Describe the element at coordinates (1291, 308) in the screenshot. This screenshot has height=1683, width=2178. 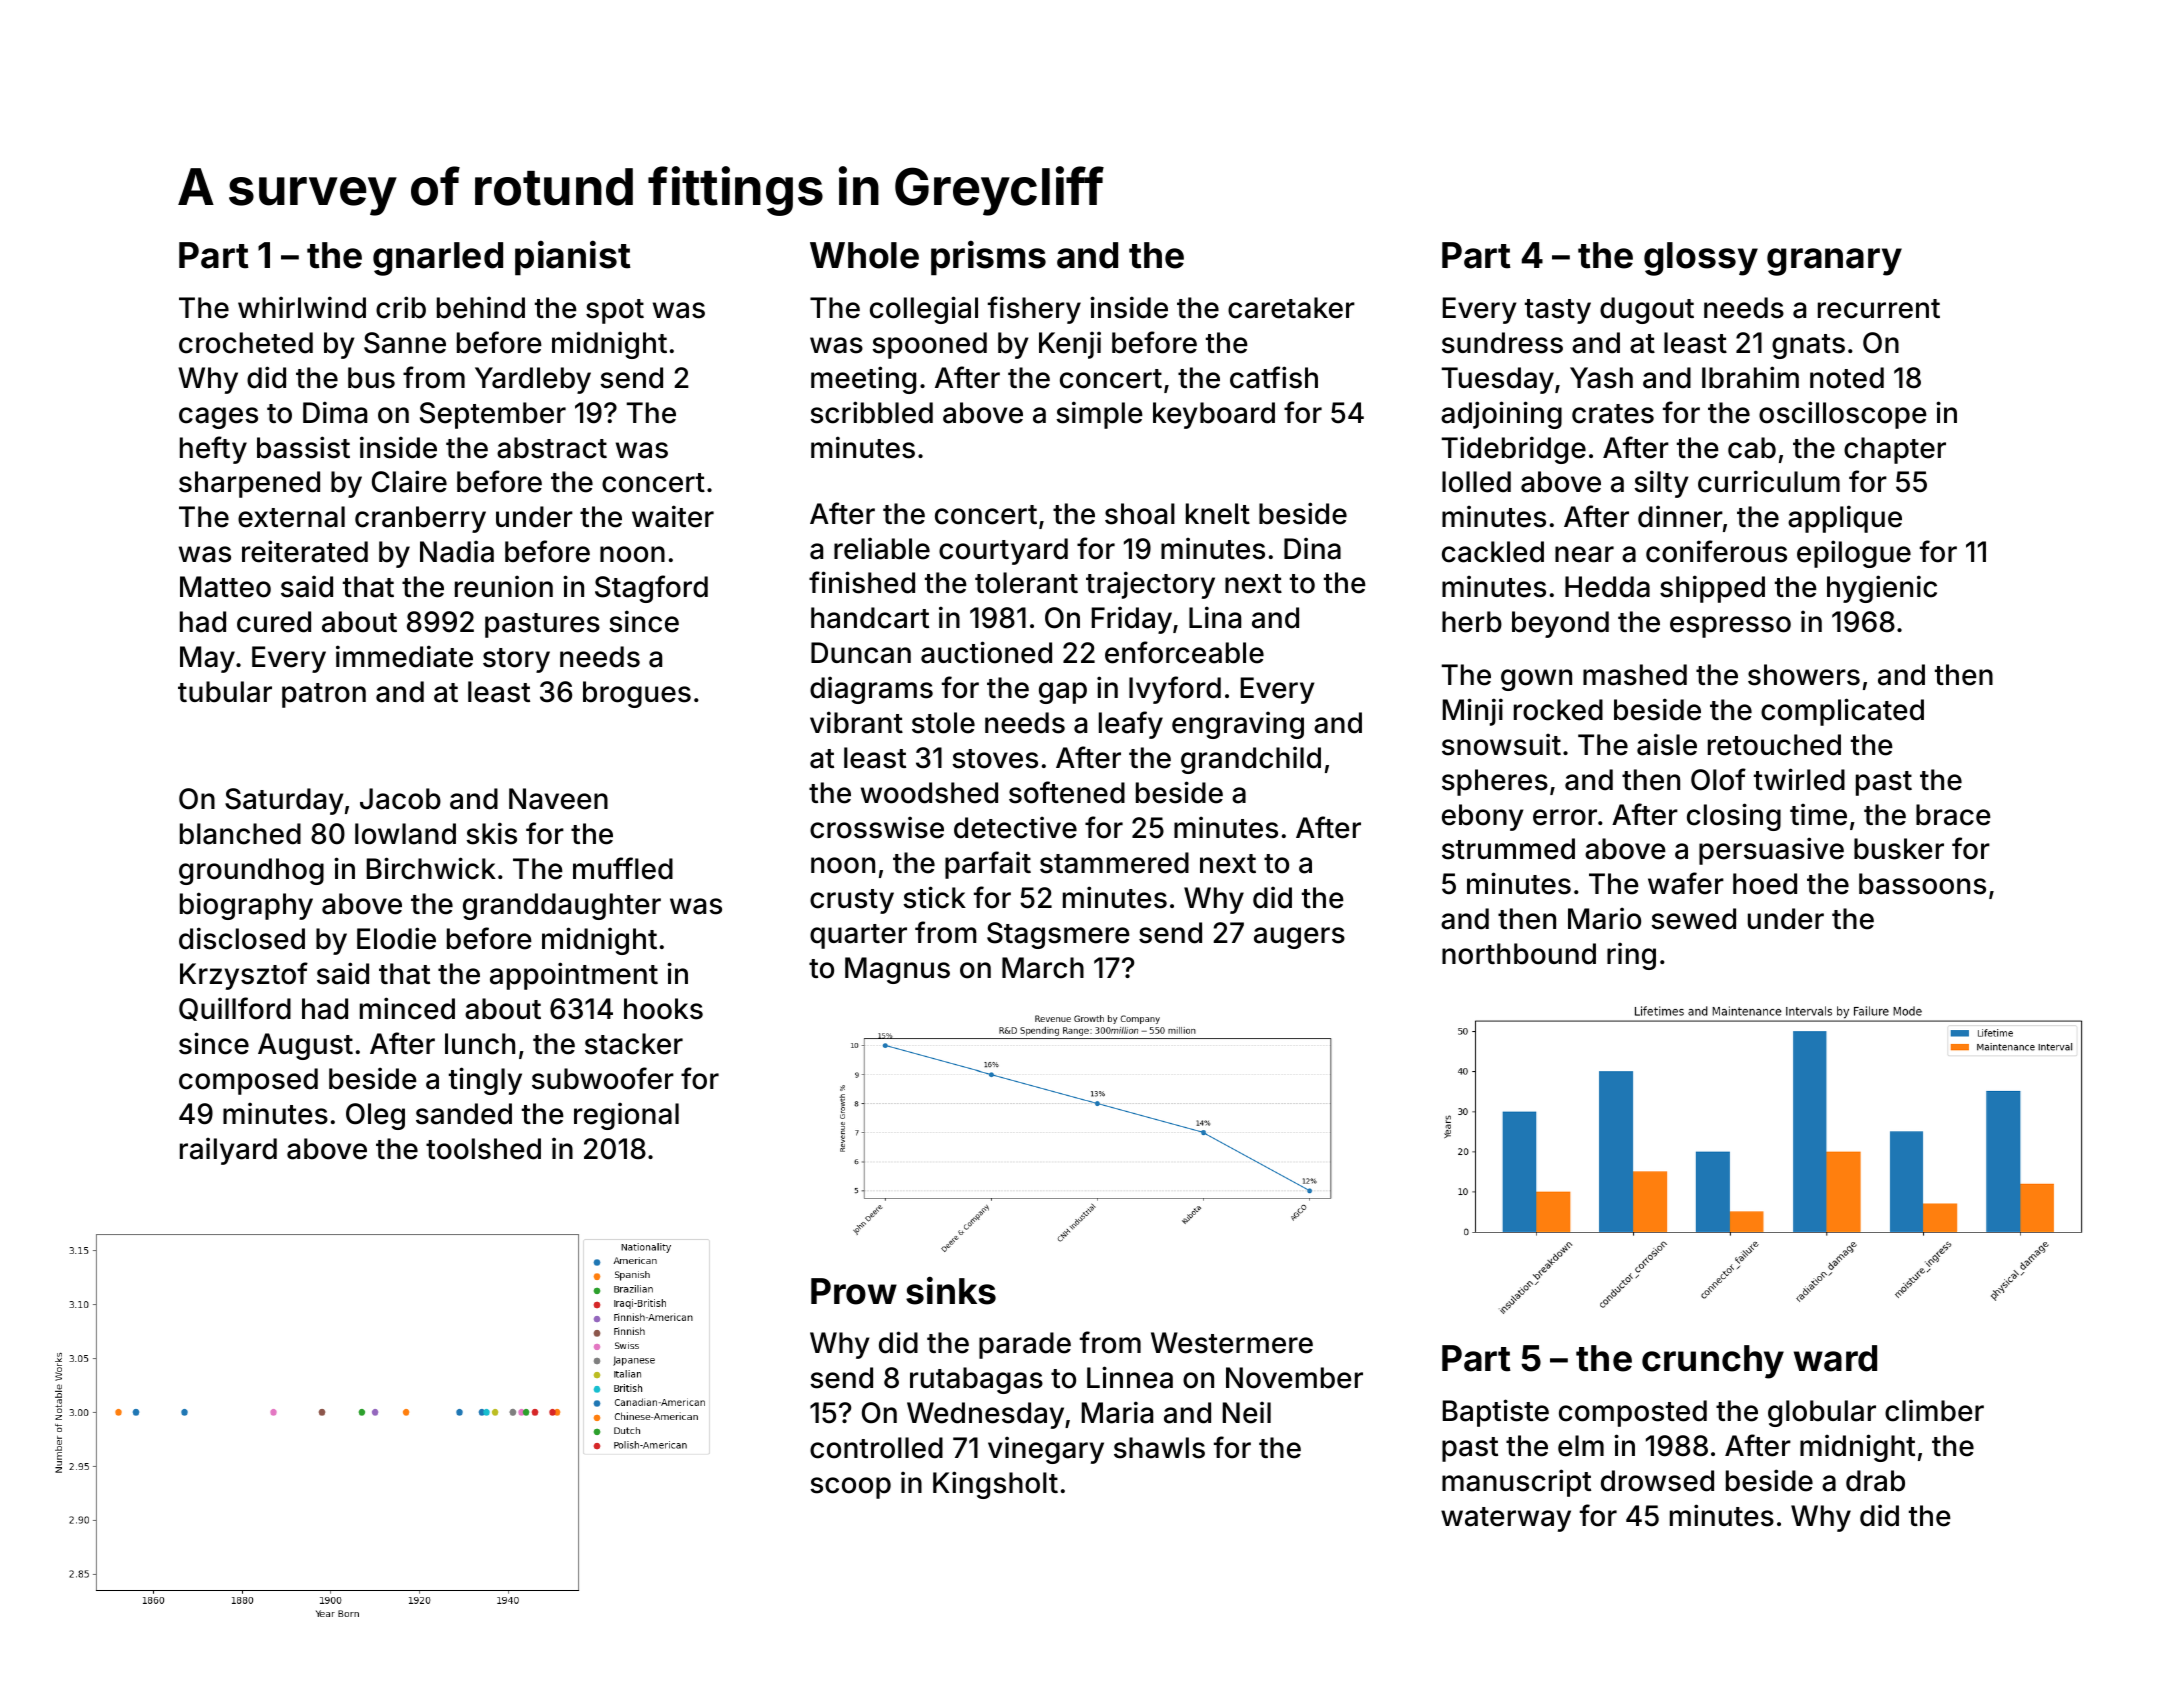
I see `caretaker` at that location.
